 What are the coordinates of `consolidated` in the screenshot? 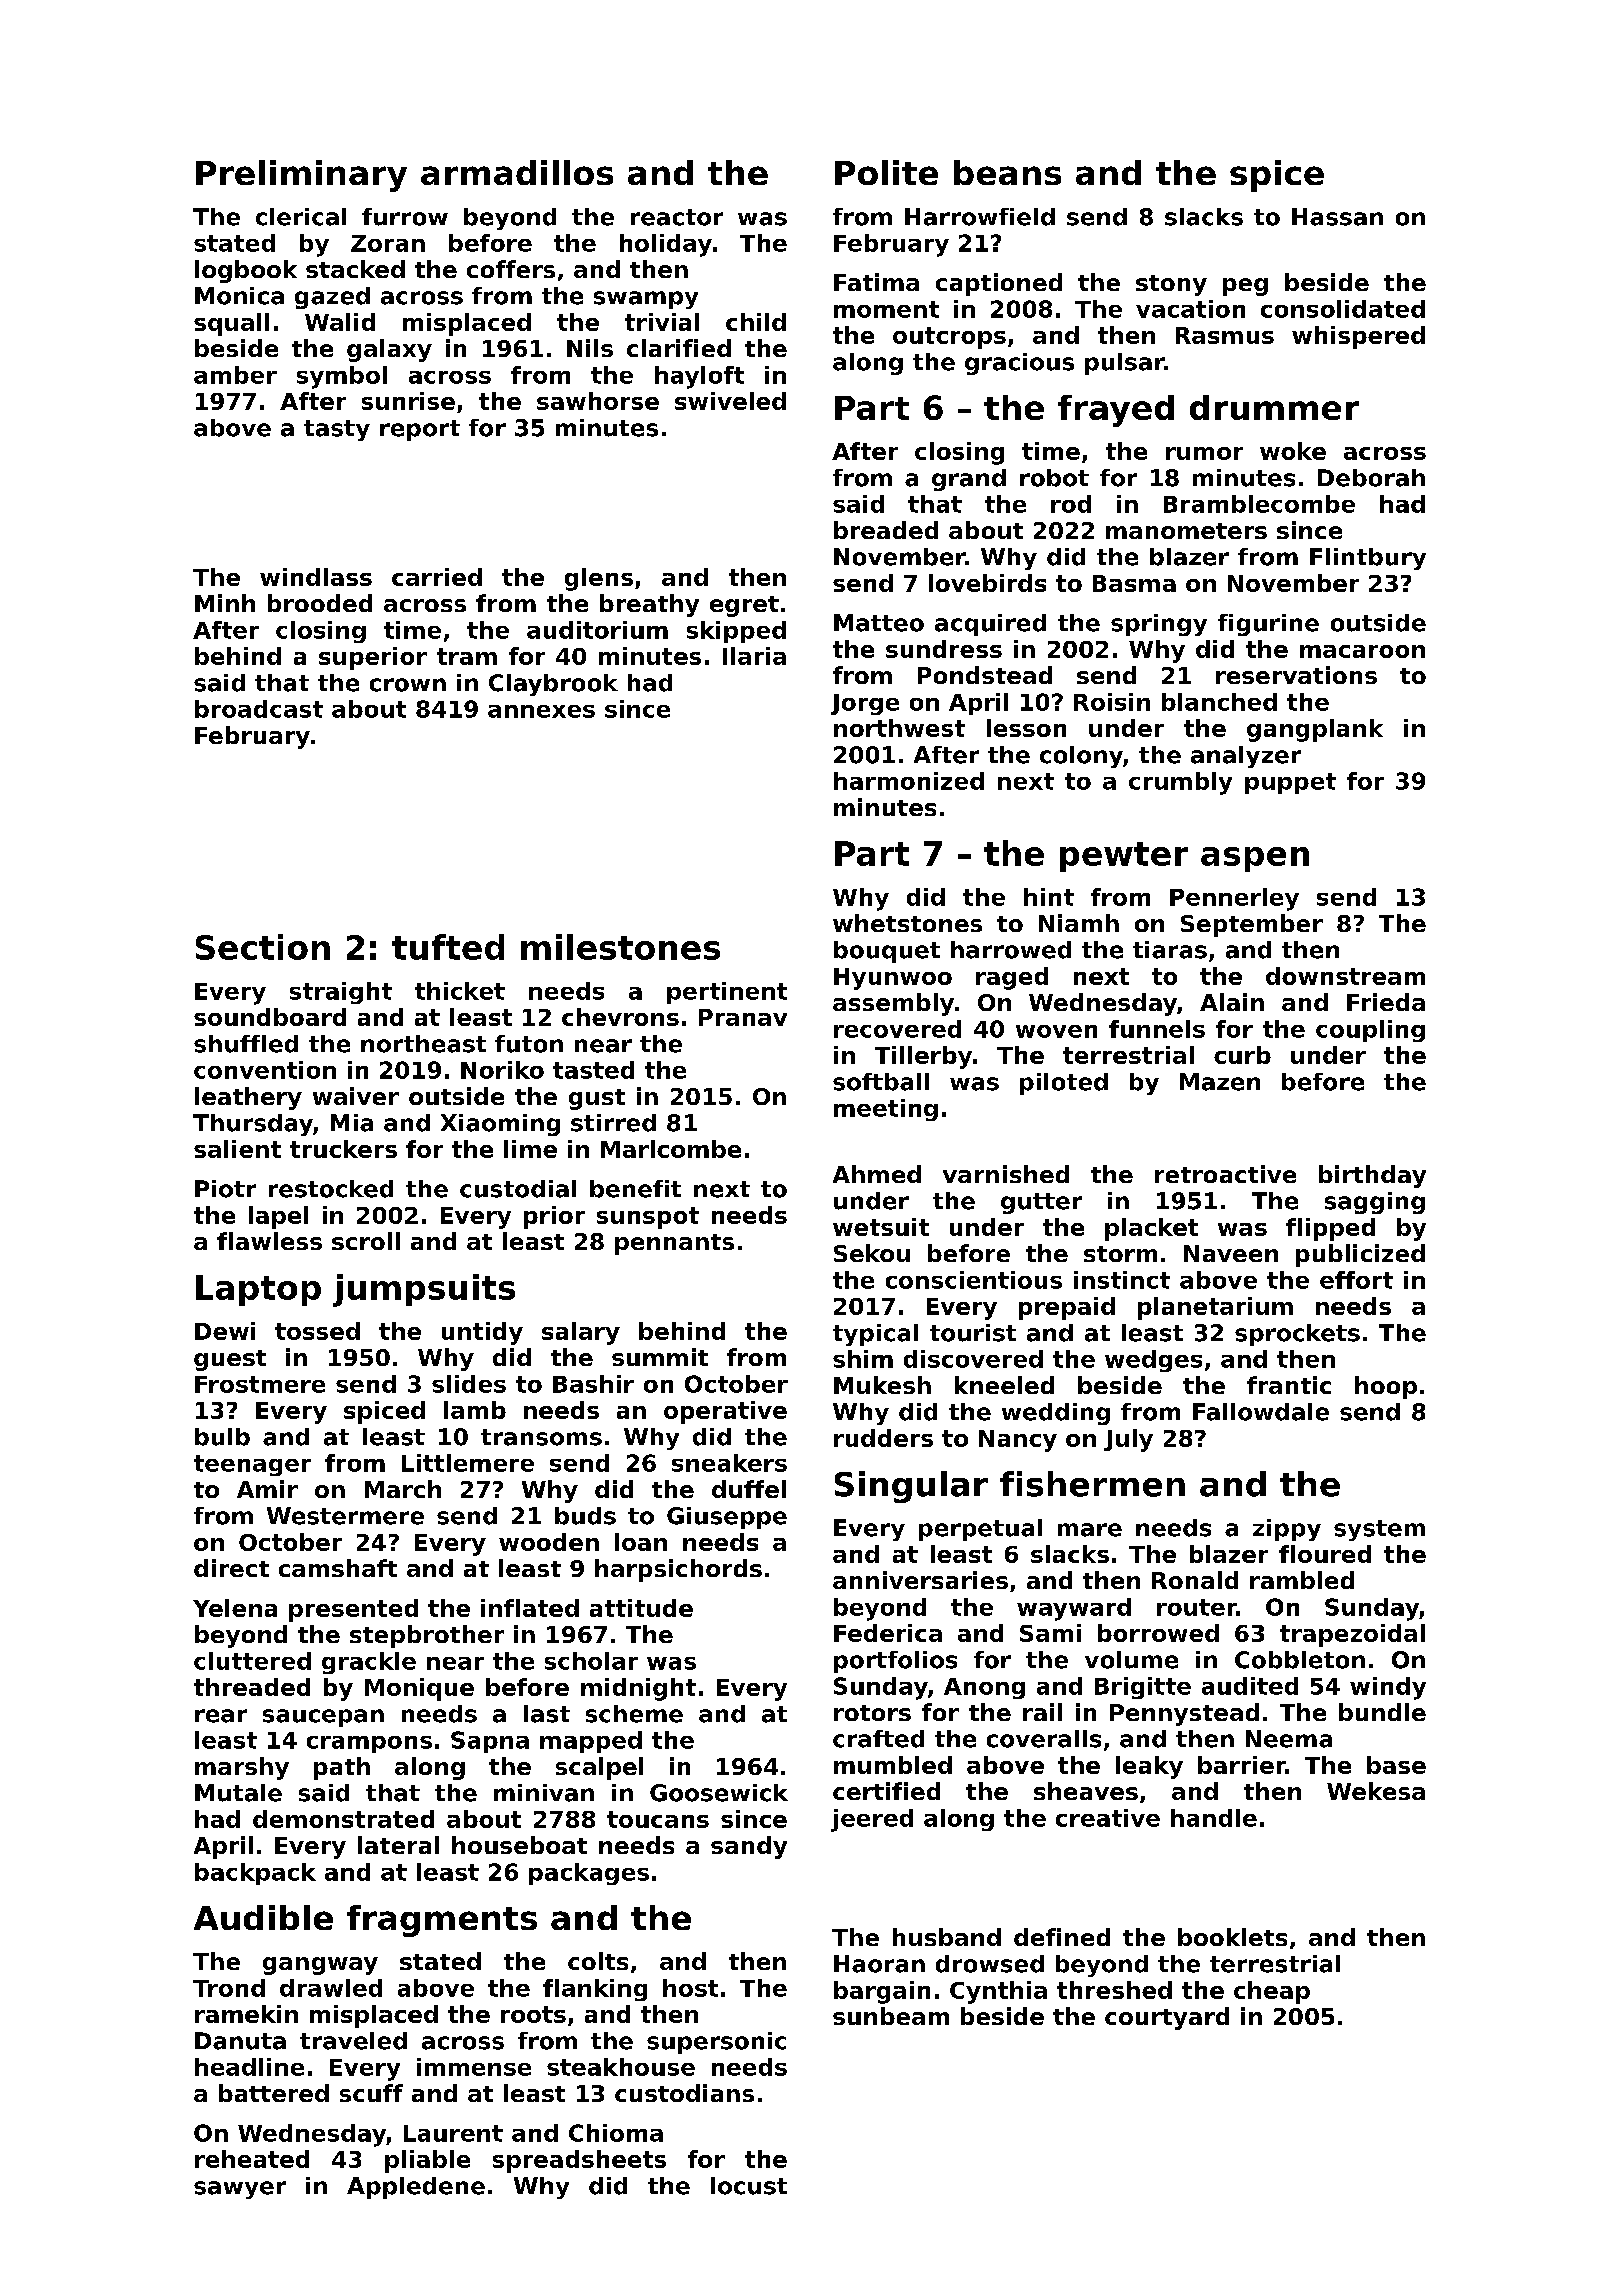 It's located at (1343, 309).
